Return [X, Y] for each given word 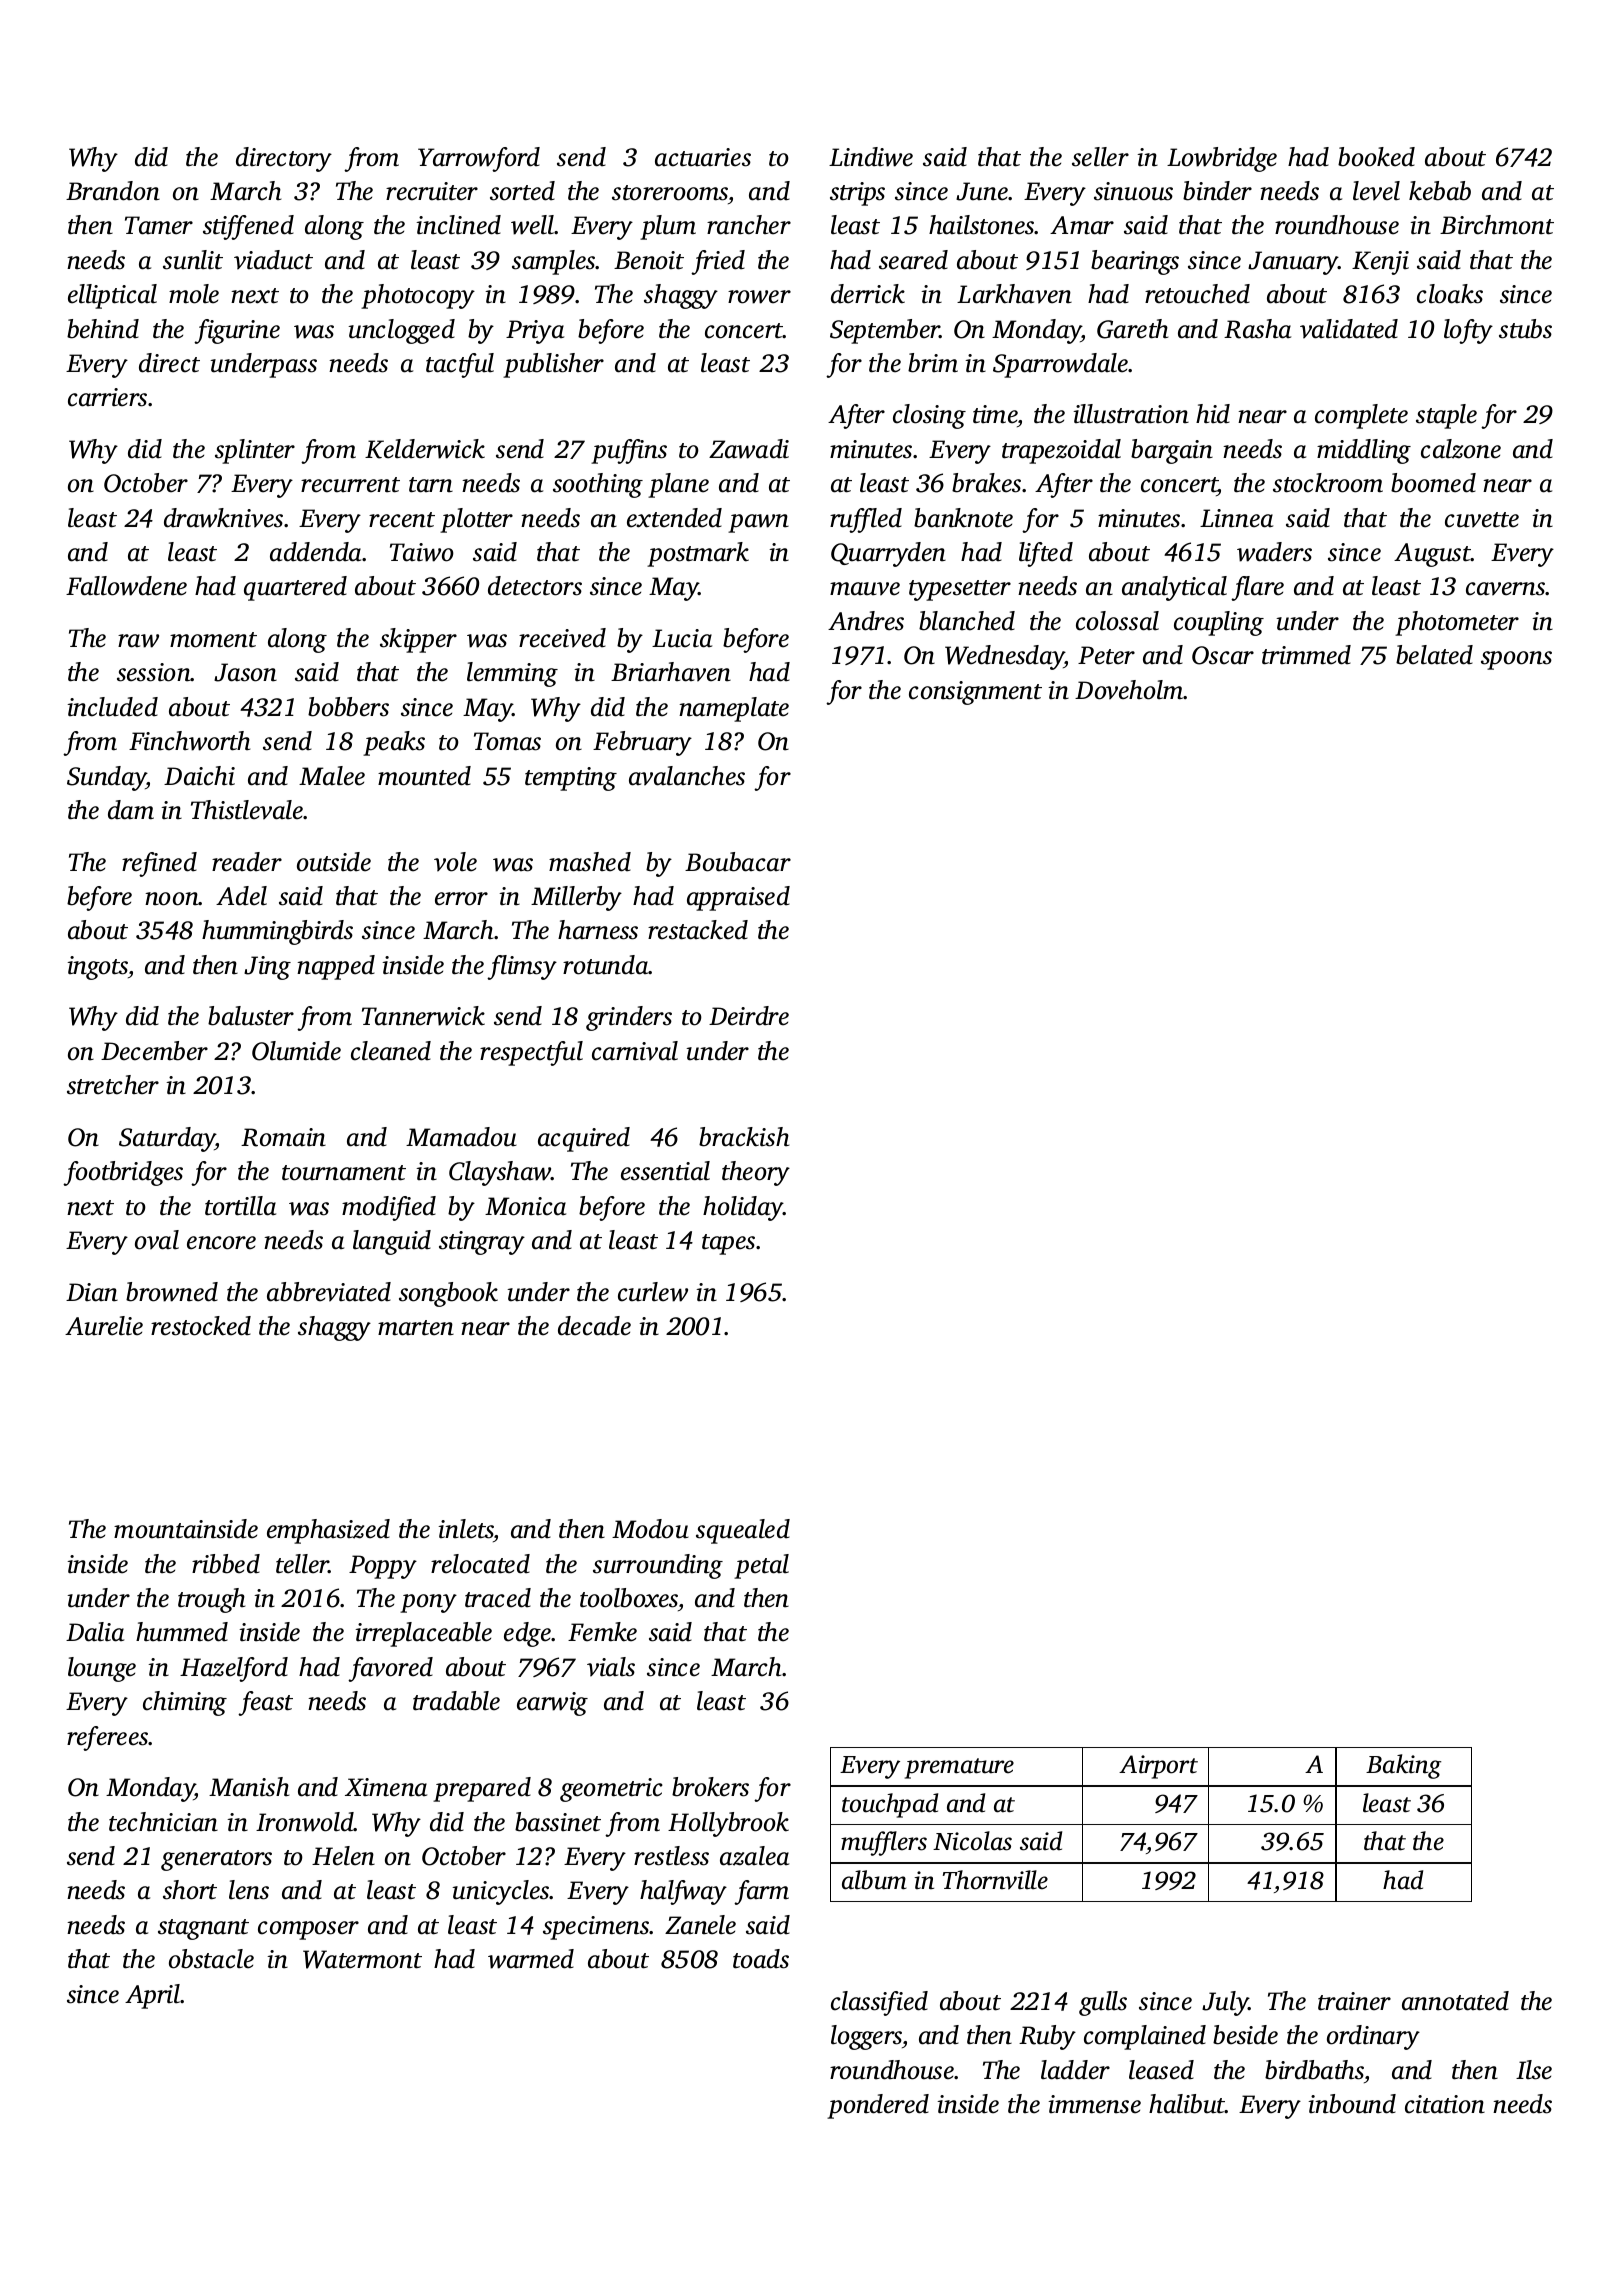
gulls [1103, 2003]
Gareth [1132, 329]
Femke [602, 1632]
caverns [1506, 589]
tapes [728, 1244]
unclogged [401, 331]
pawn [758, 523]
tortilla [240, 1206]
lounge [102, 1669]
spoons [1516, 660]
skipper [418, 640]
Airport [1158, 1767]
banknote [963, 518]
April [153, 1996]
